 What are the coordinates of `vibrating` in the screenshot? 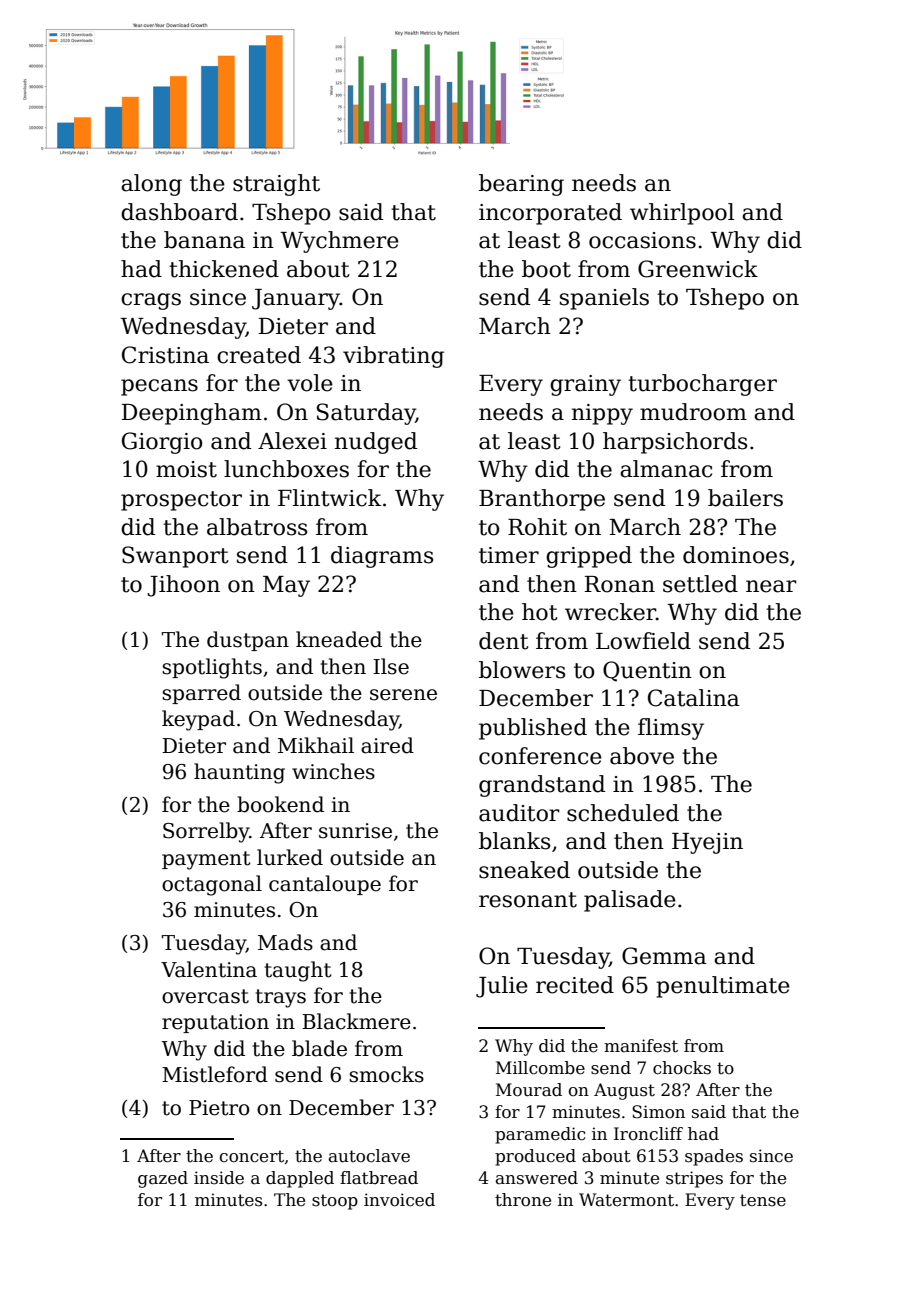 It's located at (393, 357).
